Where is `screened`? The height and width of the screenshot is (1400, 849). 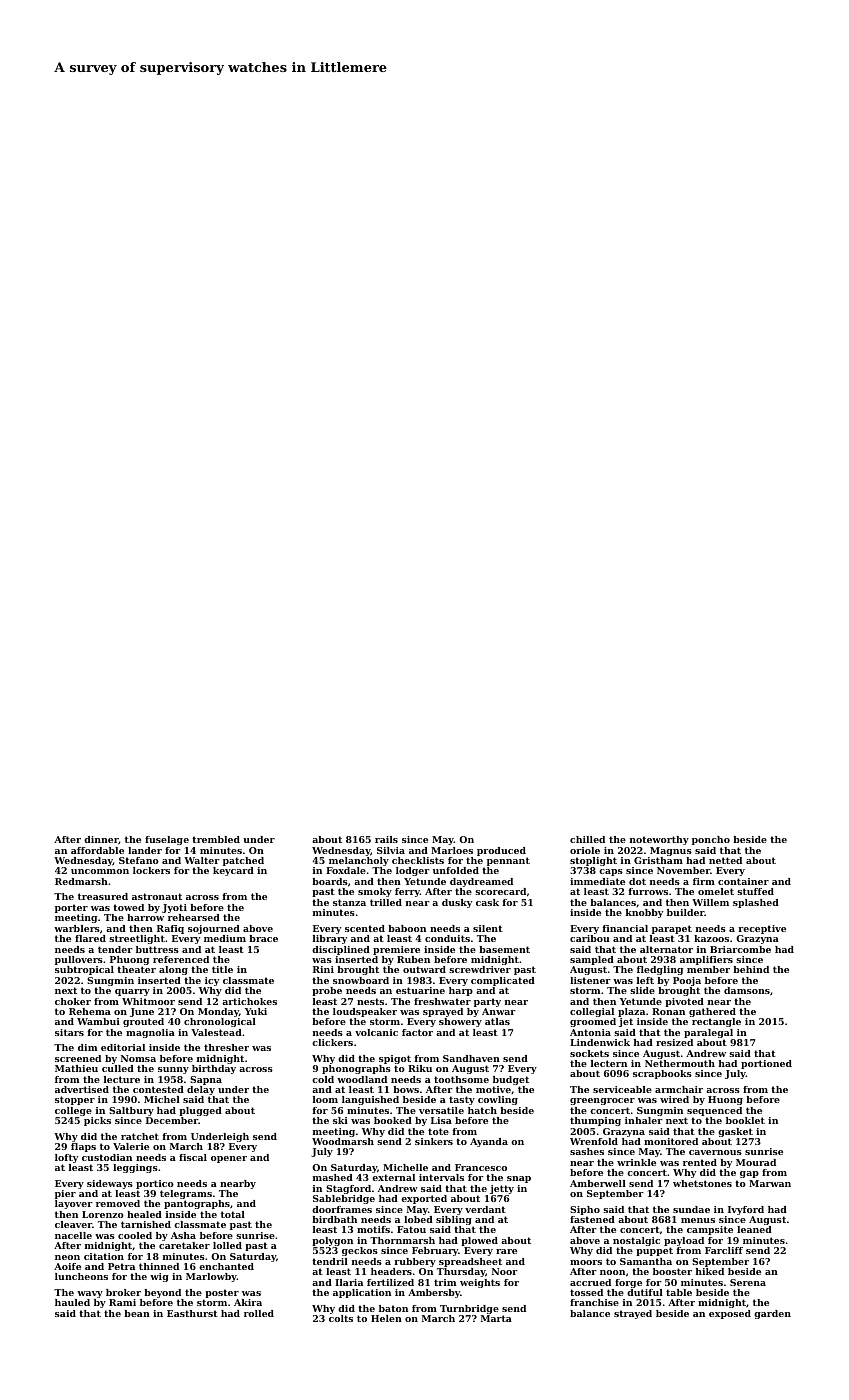 screened is located at coordinates (78, 1058).
